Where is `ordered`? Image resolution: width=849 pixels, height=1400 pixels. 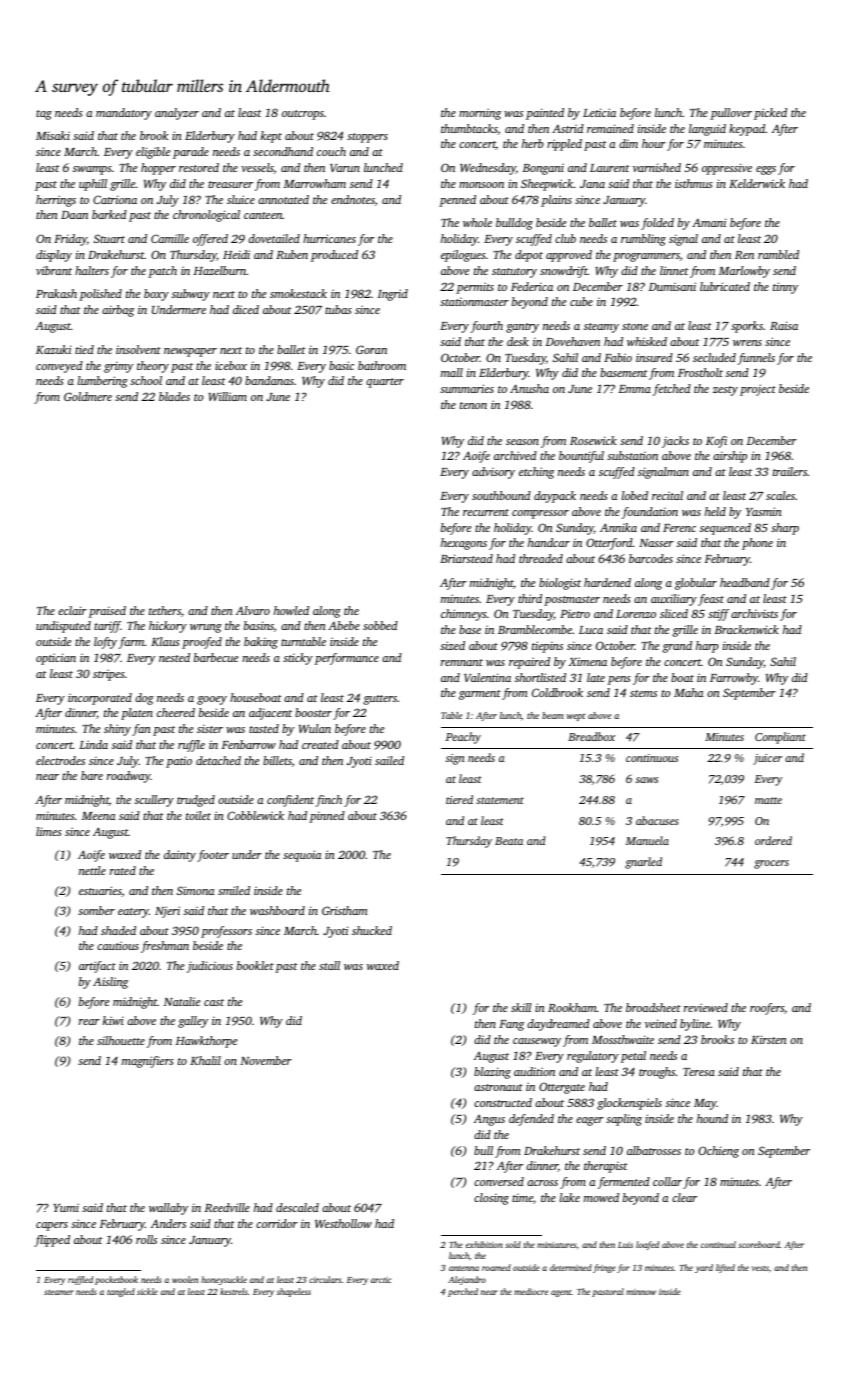 ordered is located at coordinates (773, 840).
